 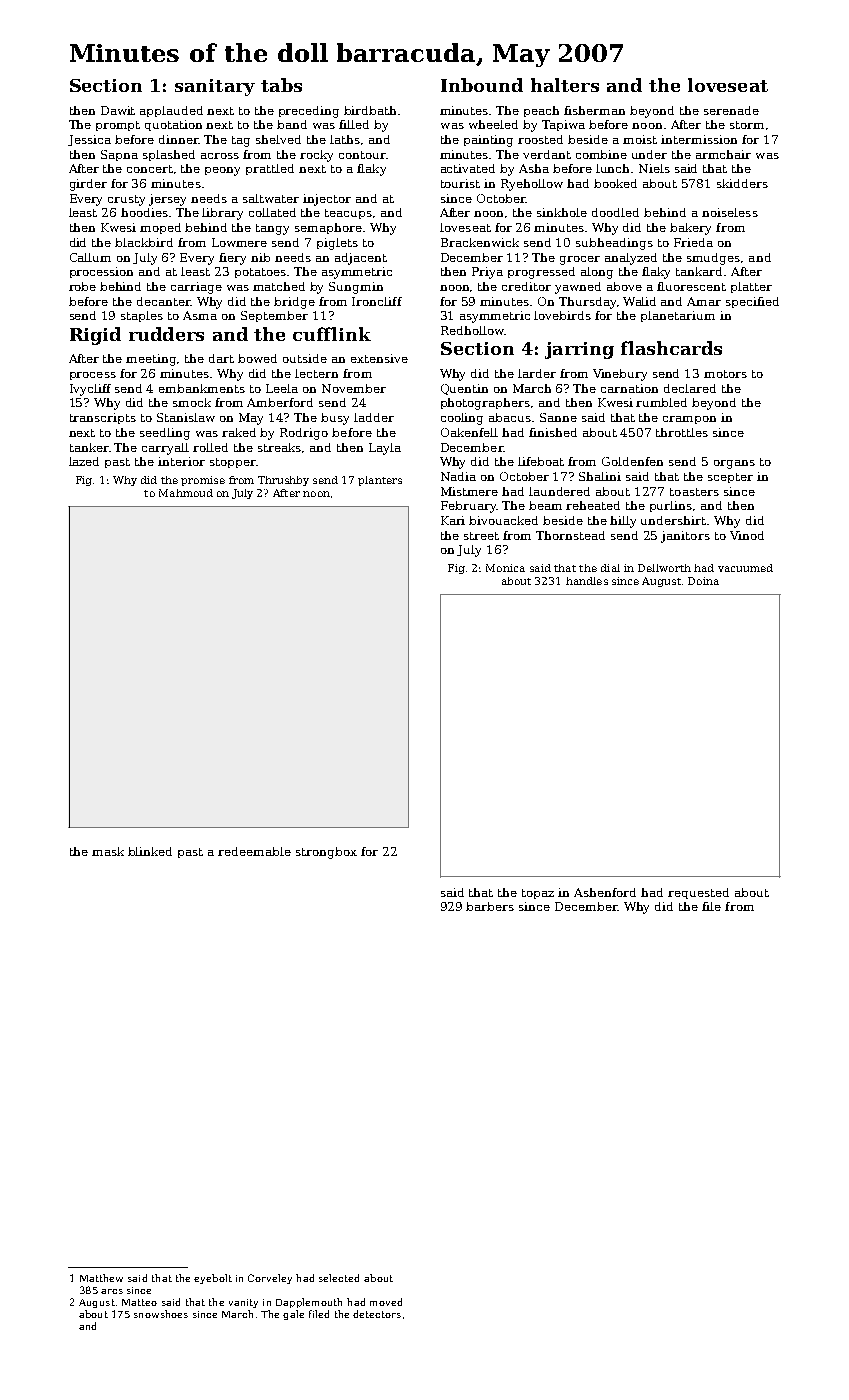 What do you see at coordinates (377, 1314) in the image?
I see `detectors` at bounding box center [377, 1314].
